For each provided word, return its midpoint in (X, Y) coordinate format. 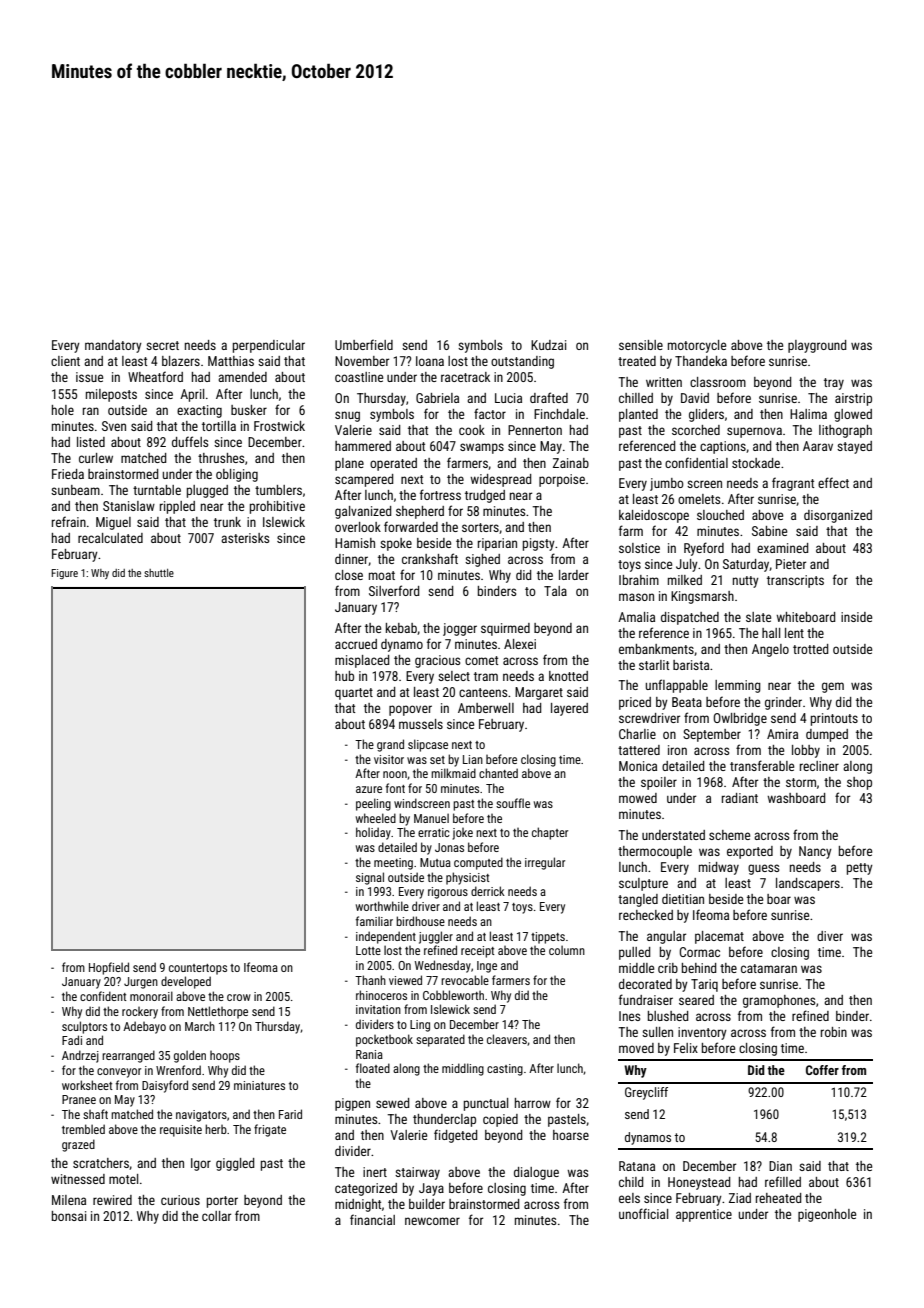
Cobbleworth (453, 995)
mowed (638, 798)
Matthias (231, 361)
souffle (513, 803)
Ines (629, 1016)
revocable (465, 980)
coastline (359, 377)
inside (856, 617)
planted (638, 415)
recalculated (110, 538)
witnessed (78, 1179)
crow (239, 997)
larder (574, 575)
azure (369, 789)
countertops (198, 969)
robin (834, 1032)
